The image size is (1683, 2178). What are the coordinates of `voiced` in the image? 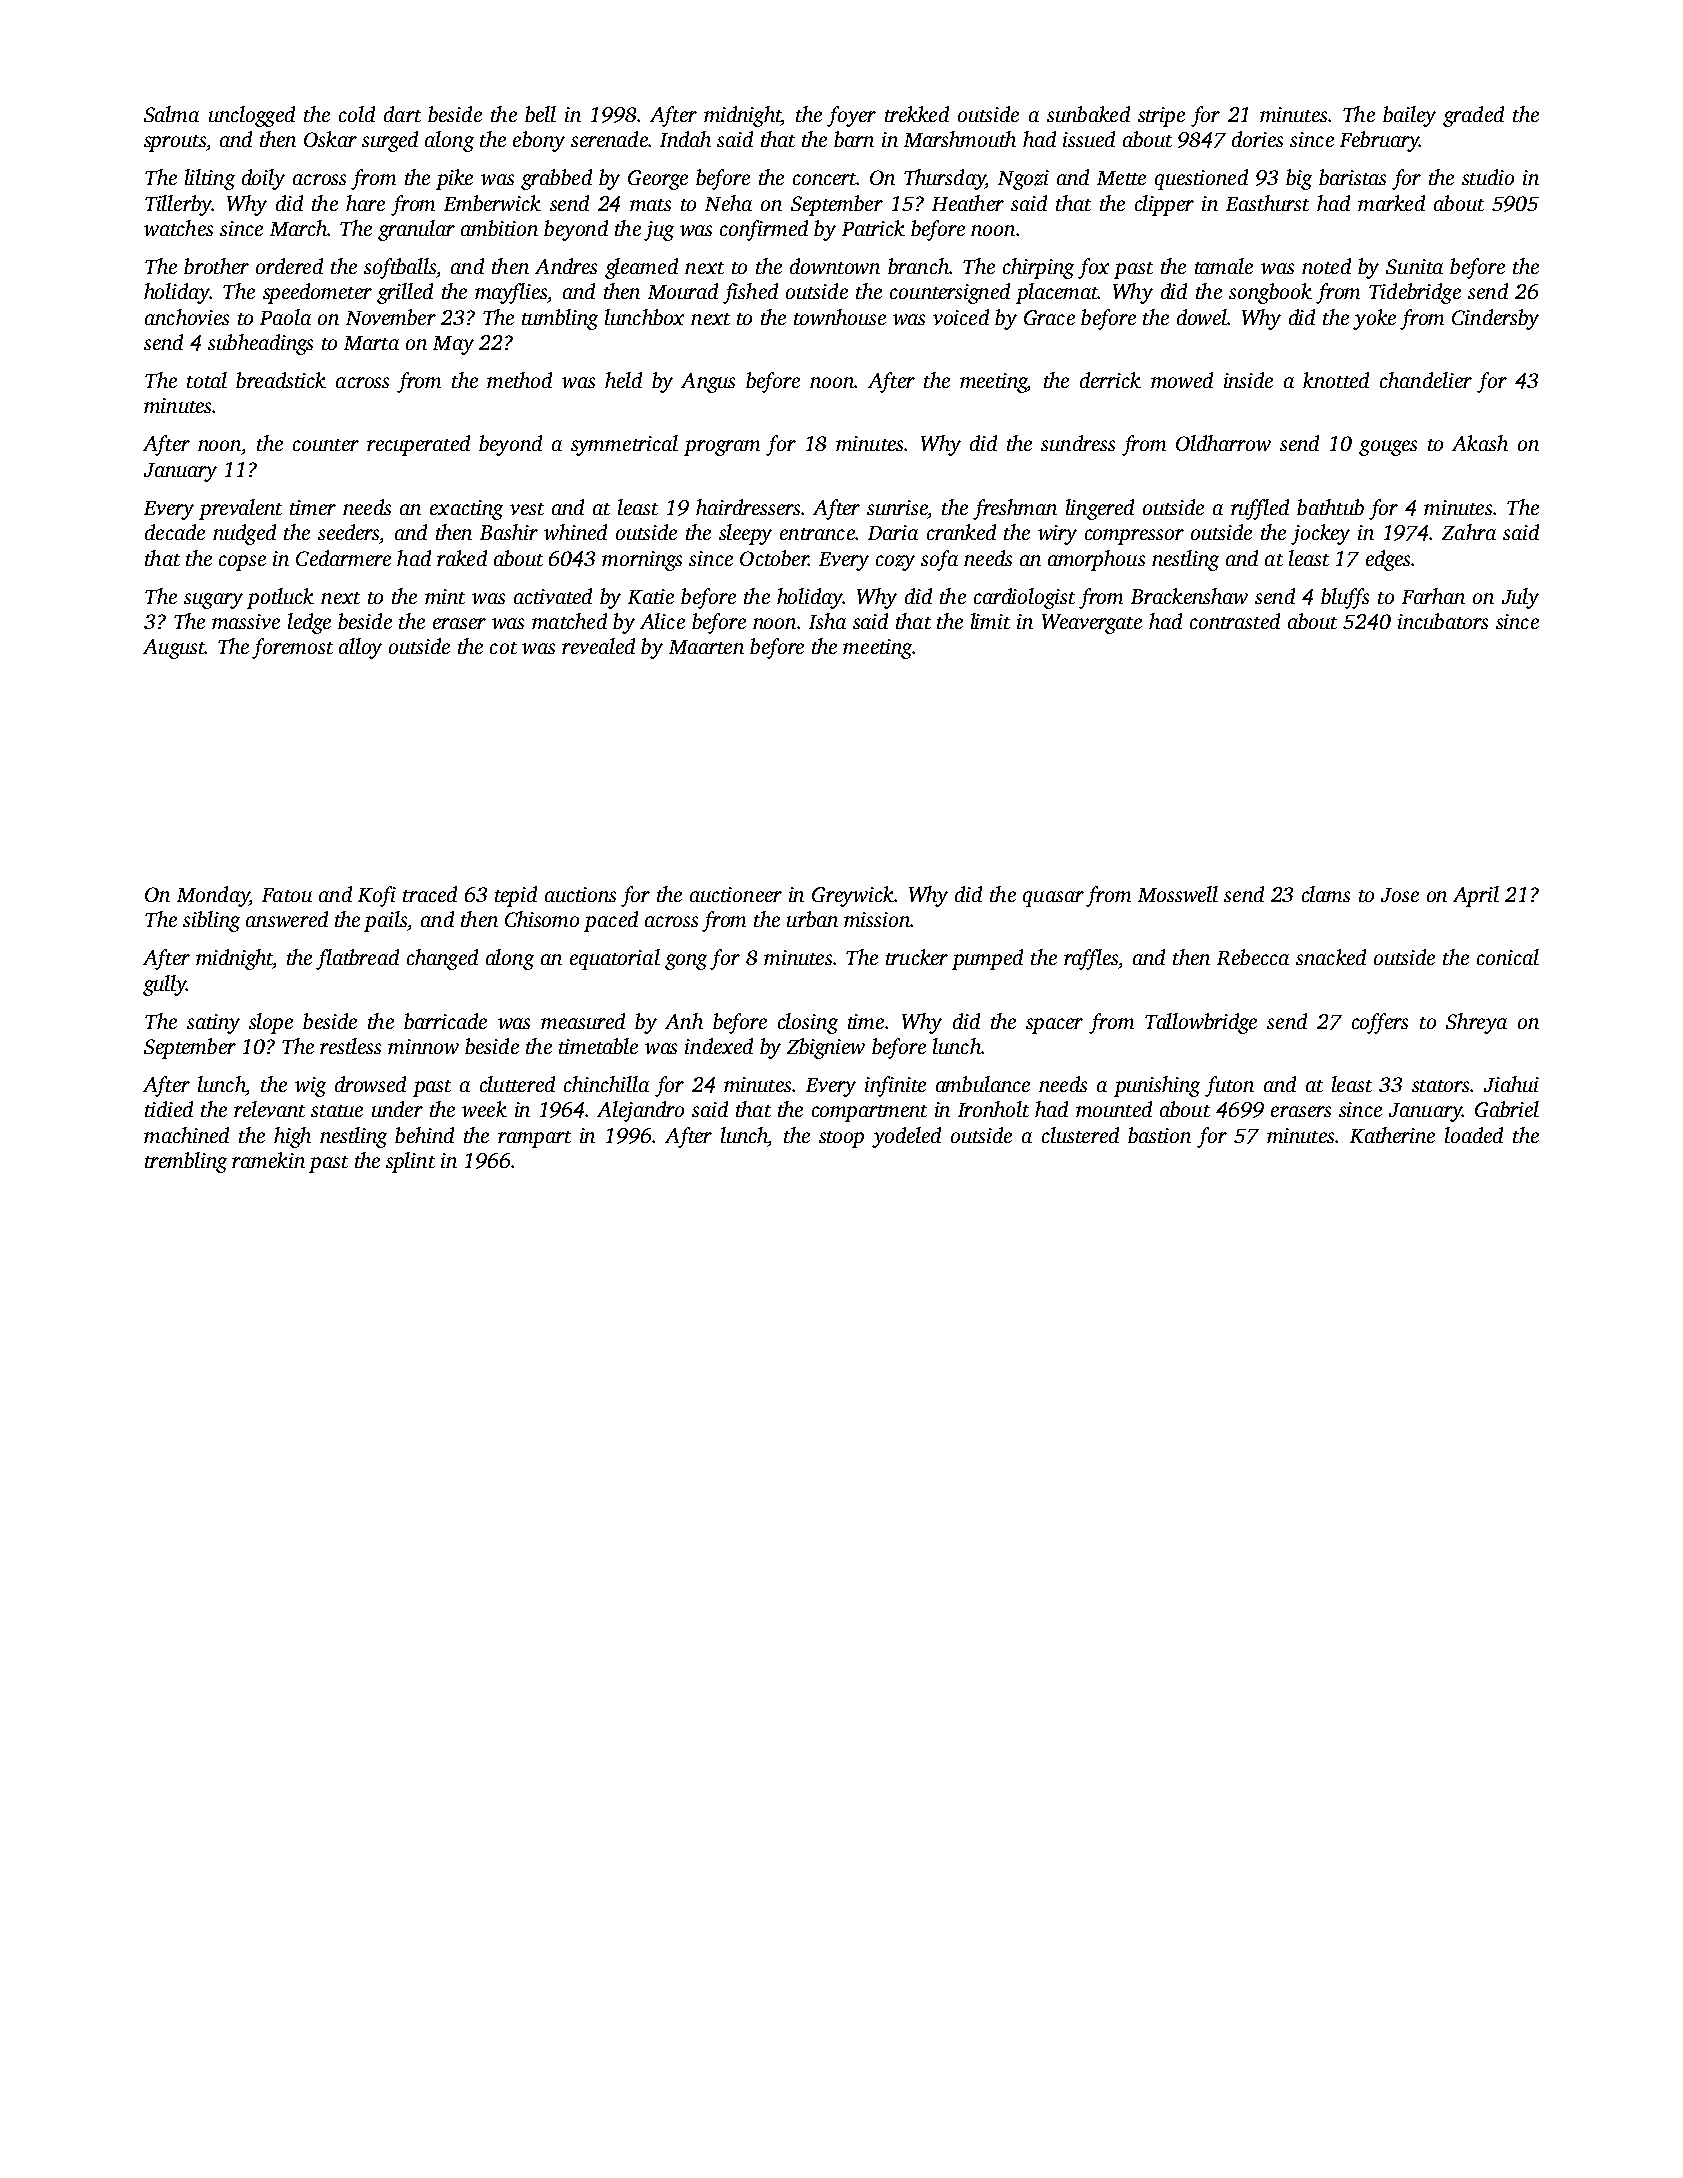 It's located at (961, 317).
